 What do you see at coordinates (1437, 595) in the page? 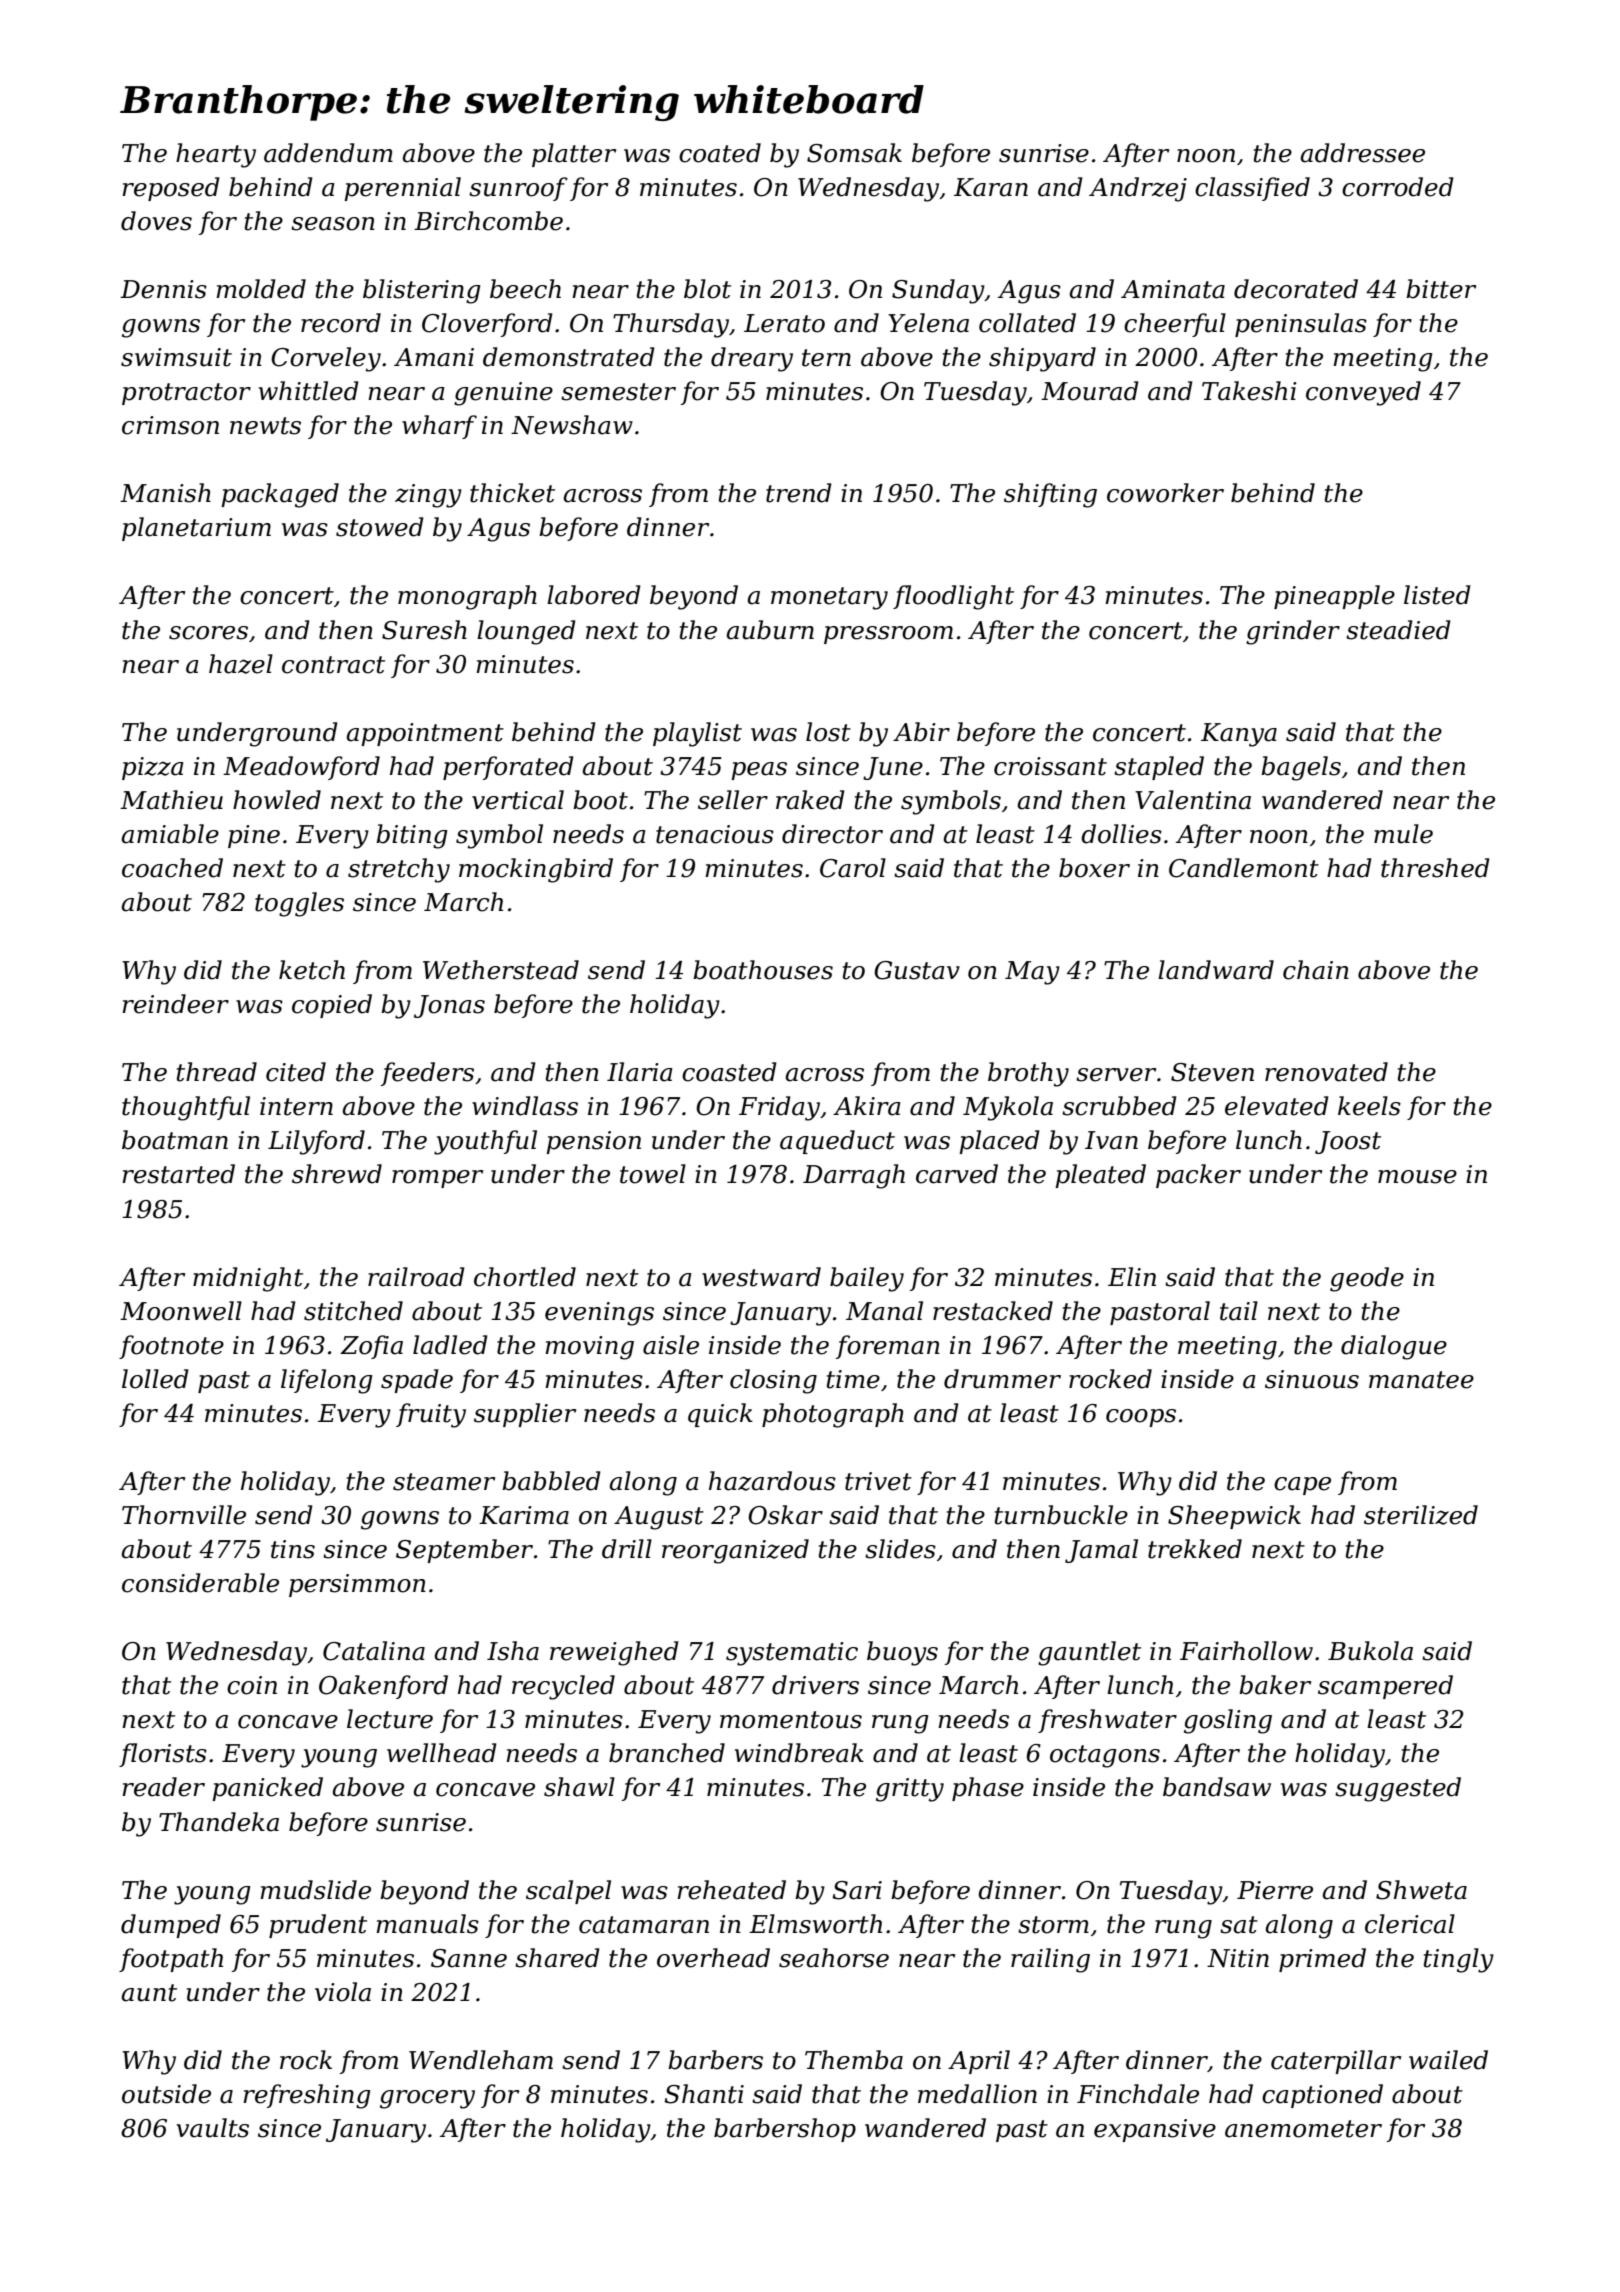
I see `listed` at bounding box center [1437, 595].
